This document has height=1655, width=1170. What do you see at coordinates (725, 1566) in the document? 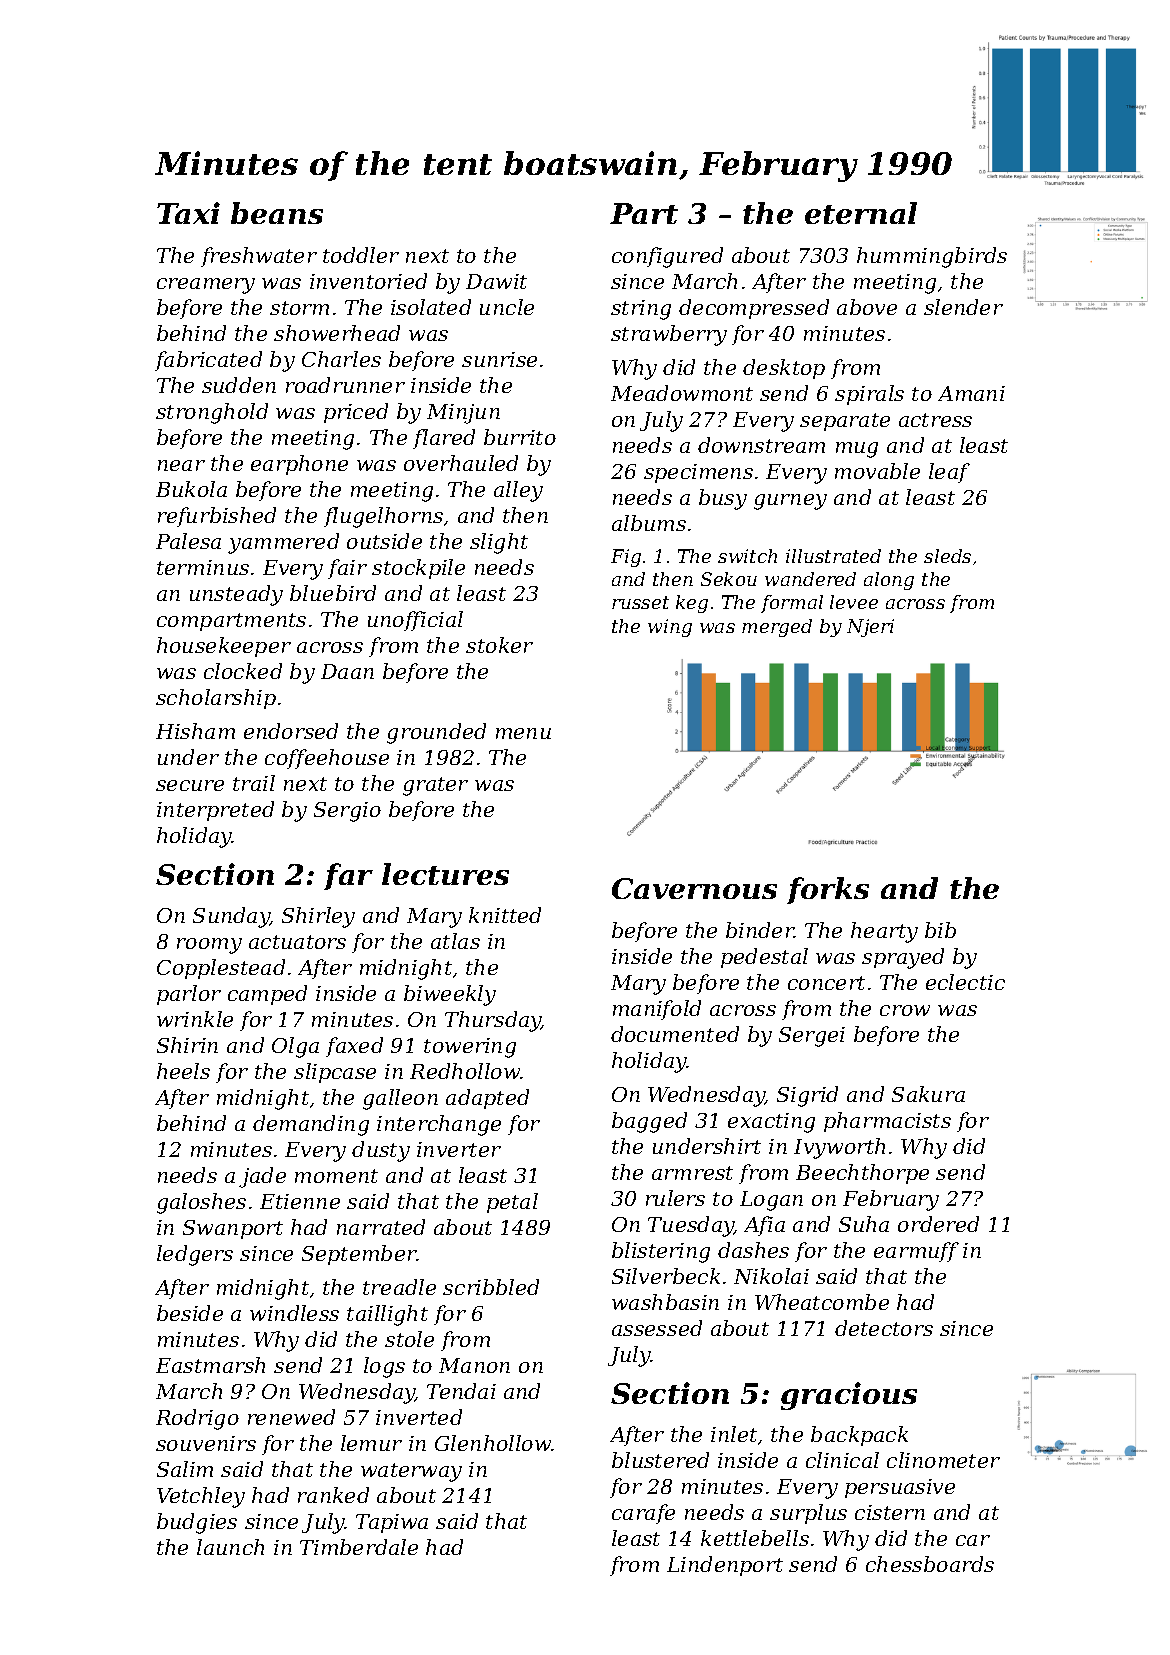
I see `Lindenport` at bounding box center [725, 1566].
